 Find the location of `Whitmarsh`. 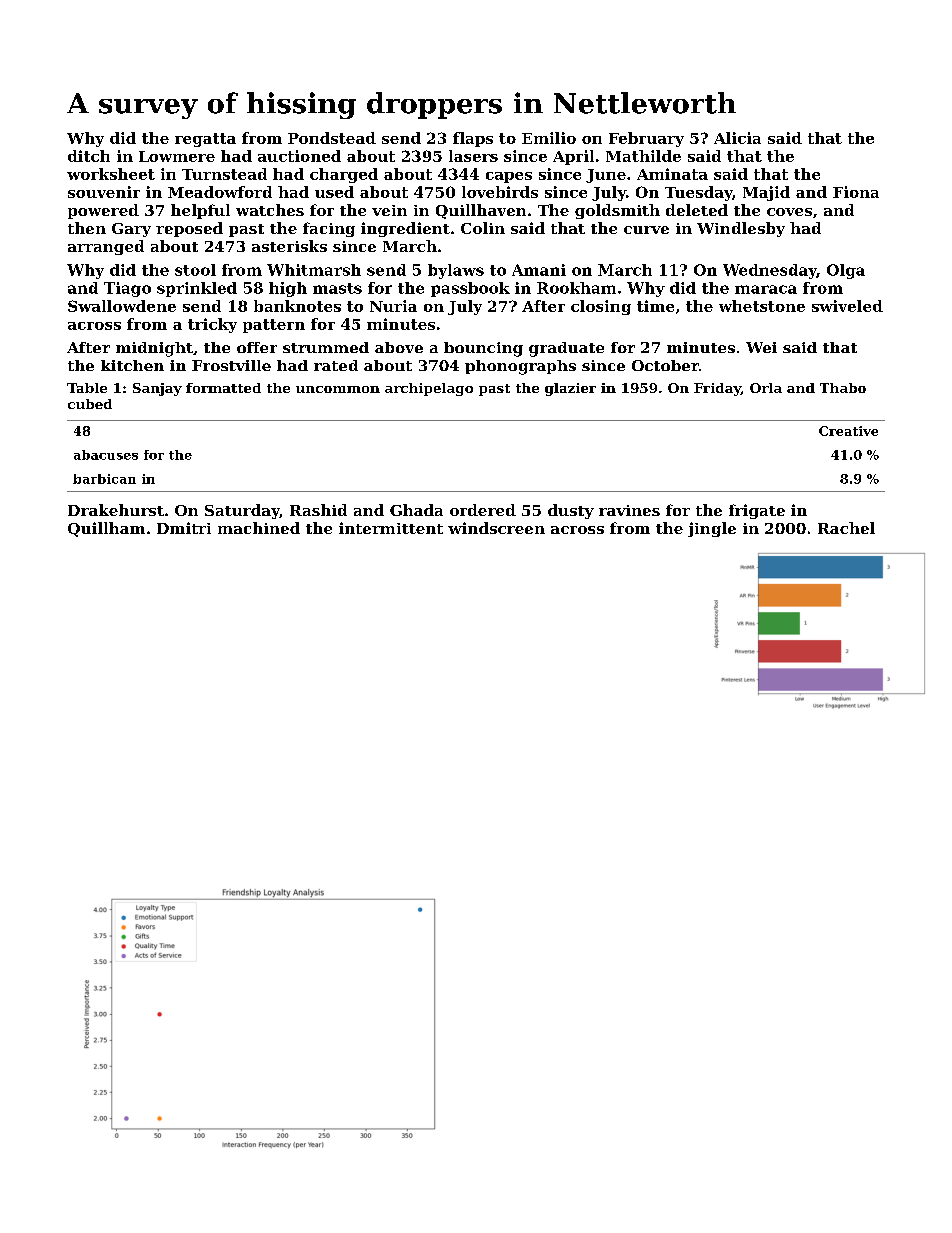

Whitmarsh is located at coordinates (314, 270).
